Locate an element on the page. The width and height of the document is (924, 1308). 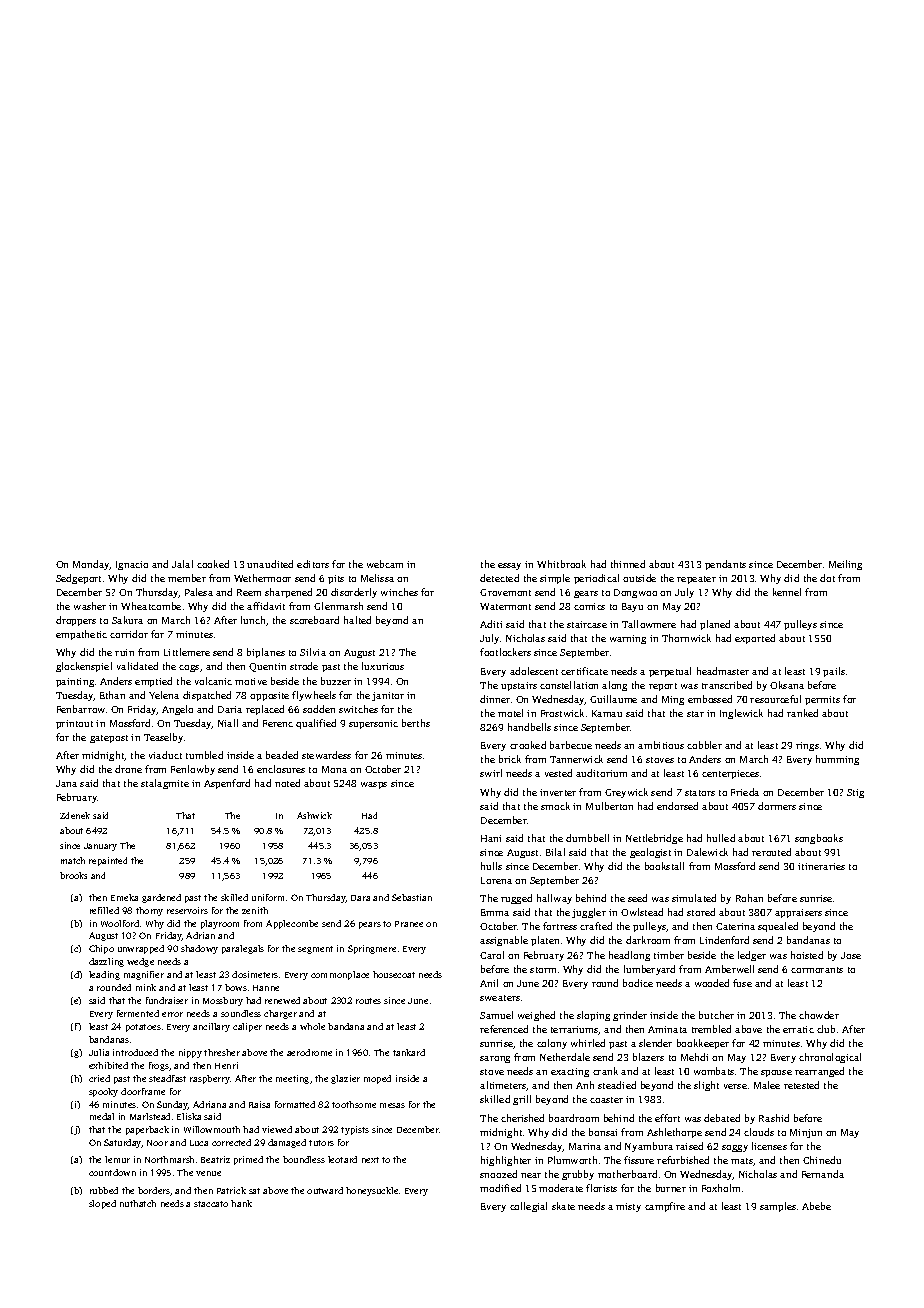
hank is located at coordinates (241, 1203).
